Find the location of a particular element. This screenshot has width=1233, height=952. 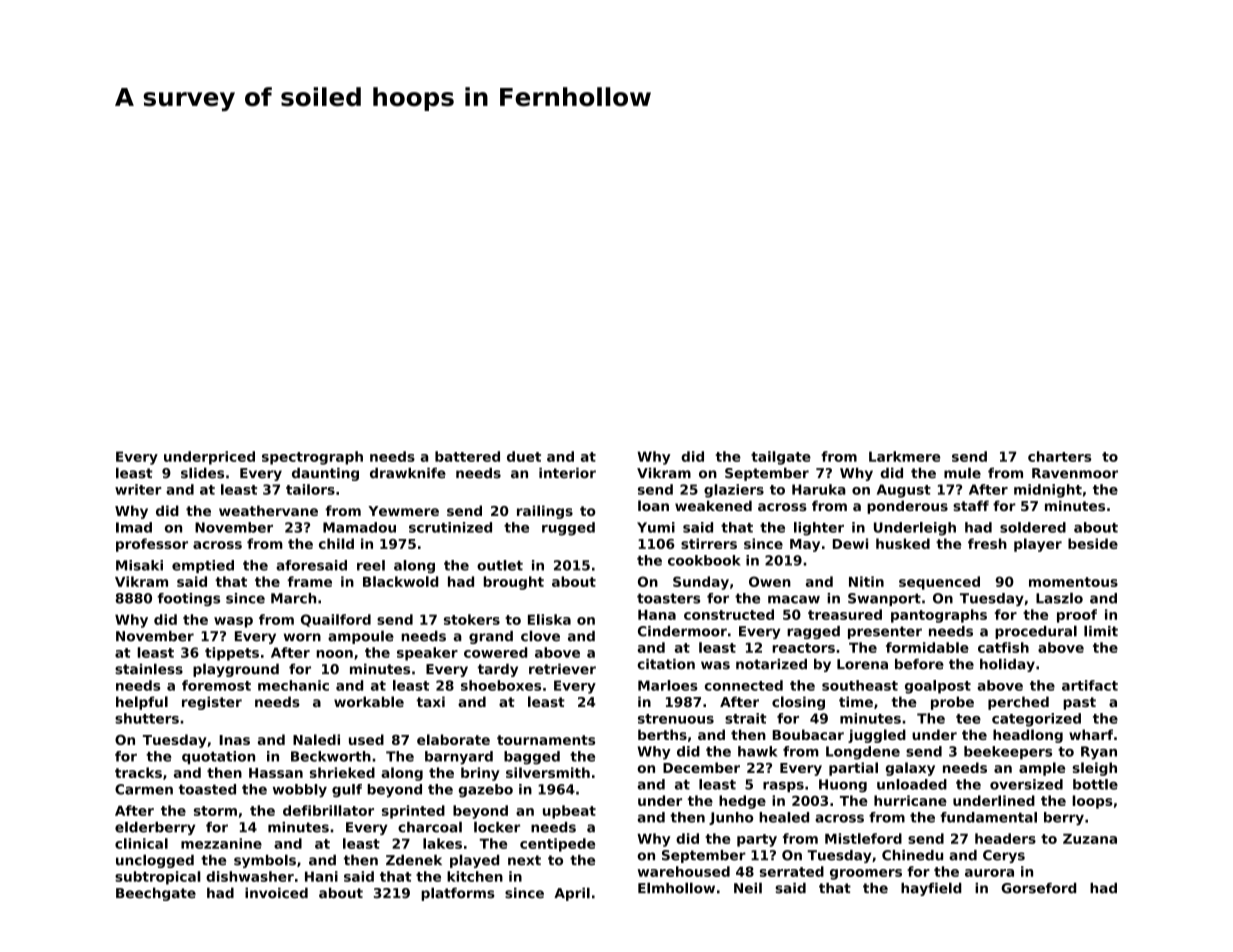

probe is located at coordinates (952, 703).
